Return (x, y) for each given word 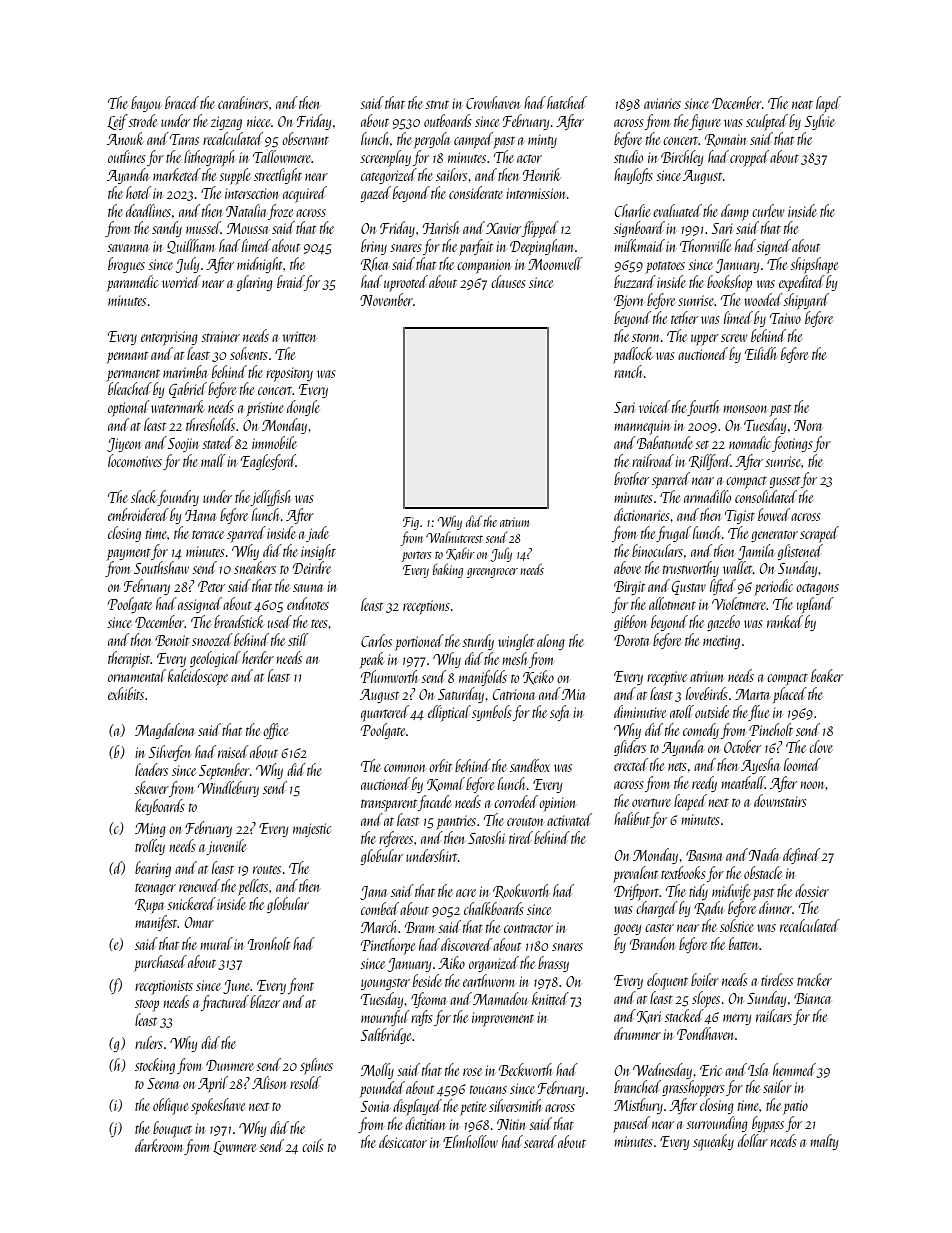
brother (631, 478)
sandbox (529, 765)
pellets (253, 887)
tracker (814, 979)
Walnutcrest (454, 537)
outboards (448, 120)
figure (705, 122)
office (275, 731)
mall (213, 460)
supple (235, 176)
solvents (249, 353)
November (386, 299)
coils (313, 1145)
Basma (704, 855)
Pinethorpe (388, 946)
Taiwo (785, 318)
